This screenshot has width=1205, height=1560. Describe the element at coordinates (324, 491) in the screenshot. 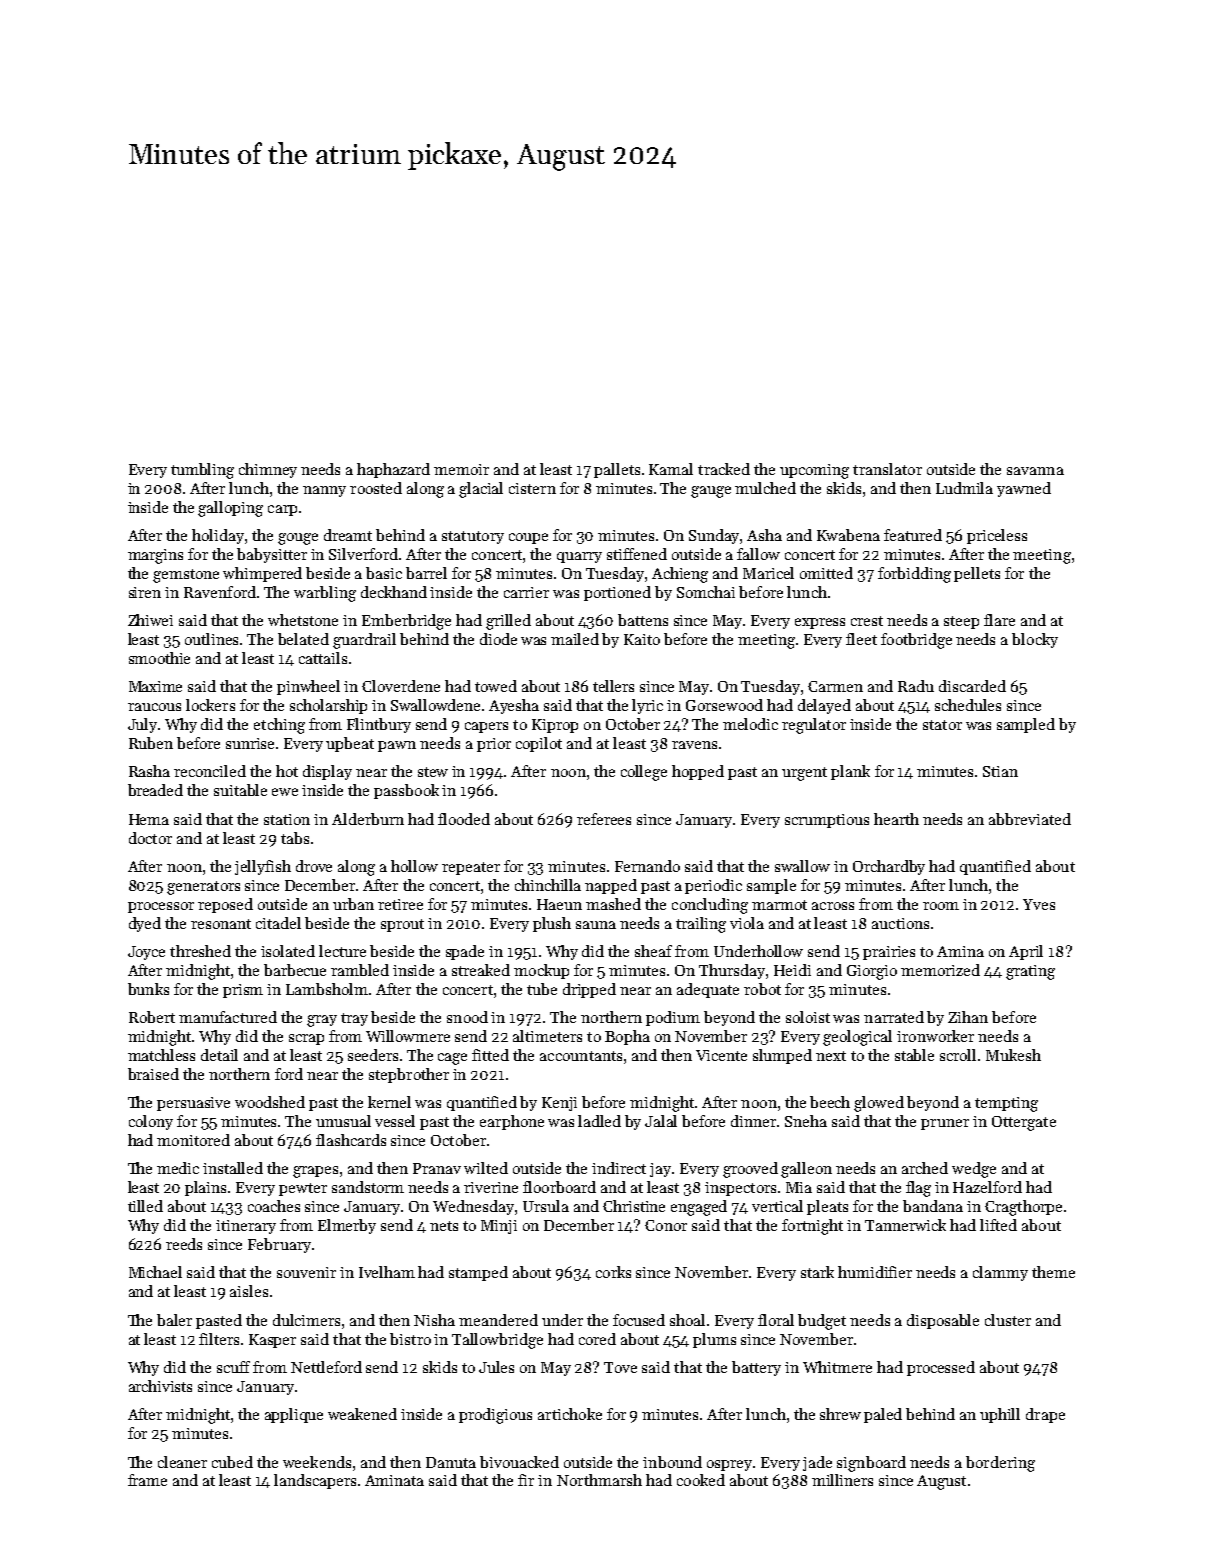

I see `nanny` at that location.
